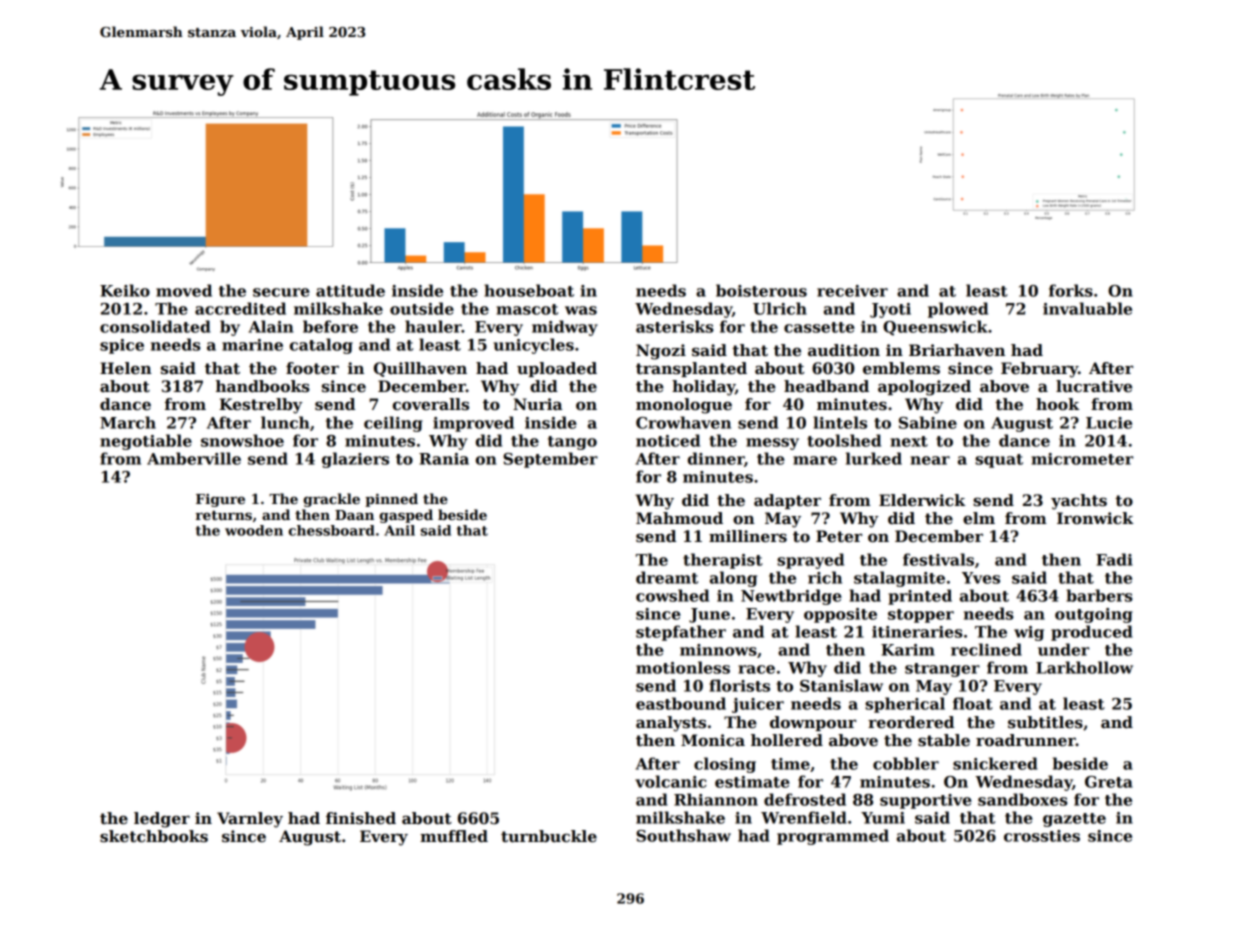 The width and height of the screenshot is (1233, 952). Describe the element at coordinates (725, 765) in the screenshot. I see `closing` at that location.
